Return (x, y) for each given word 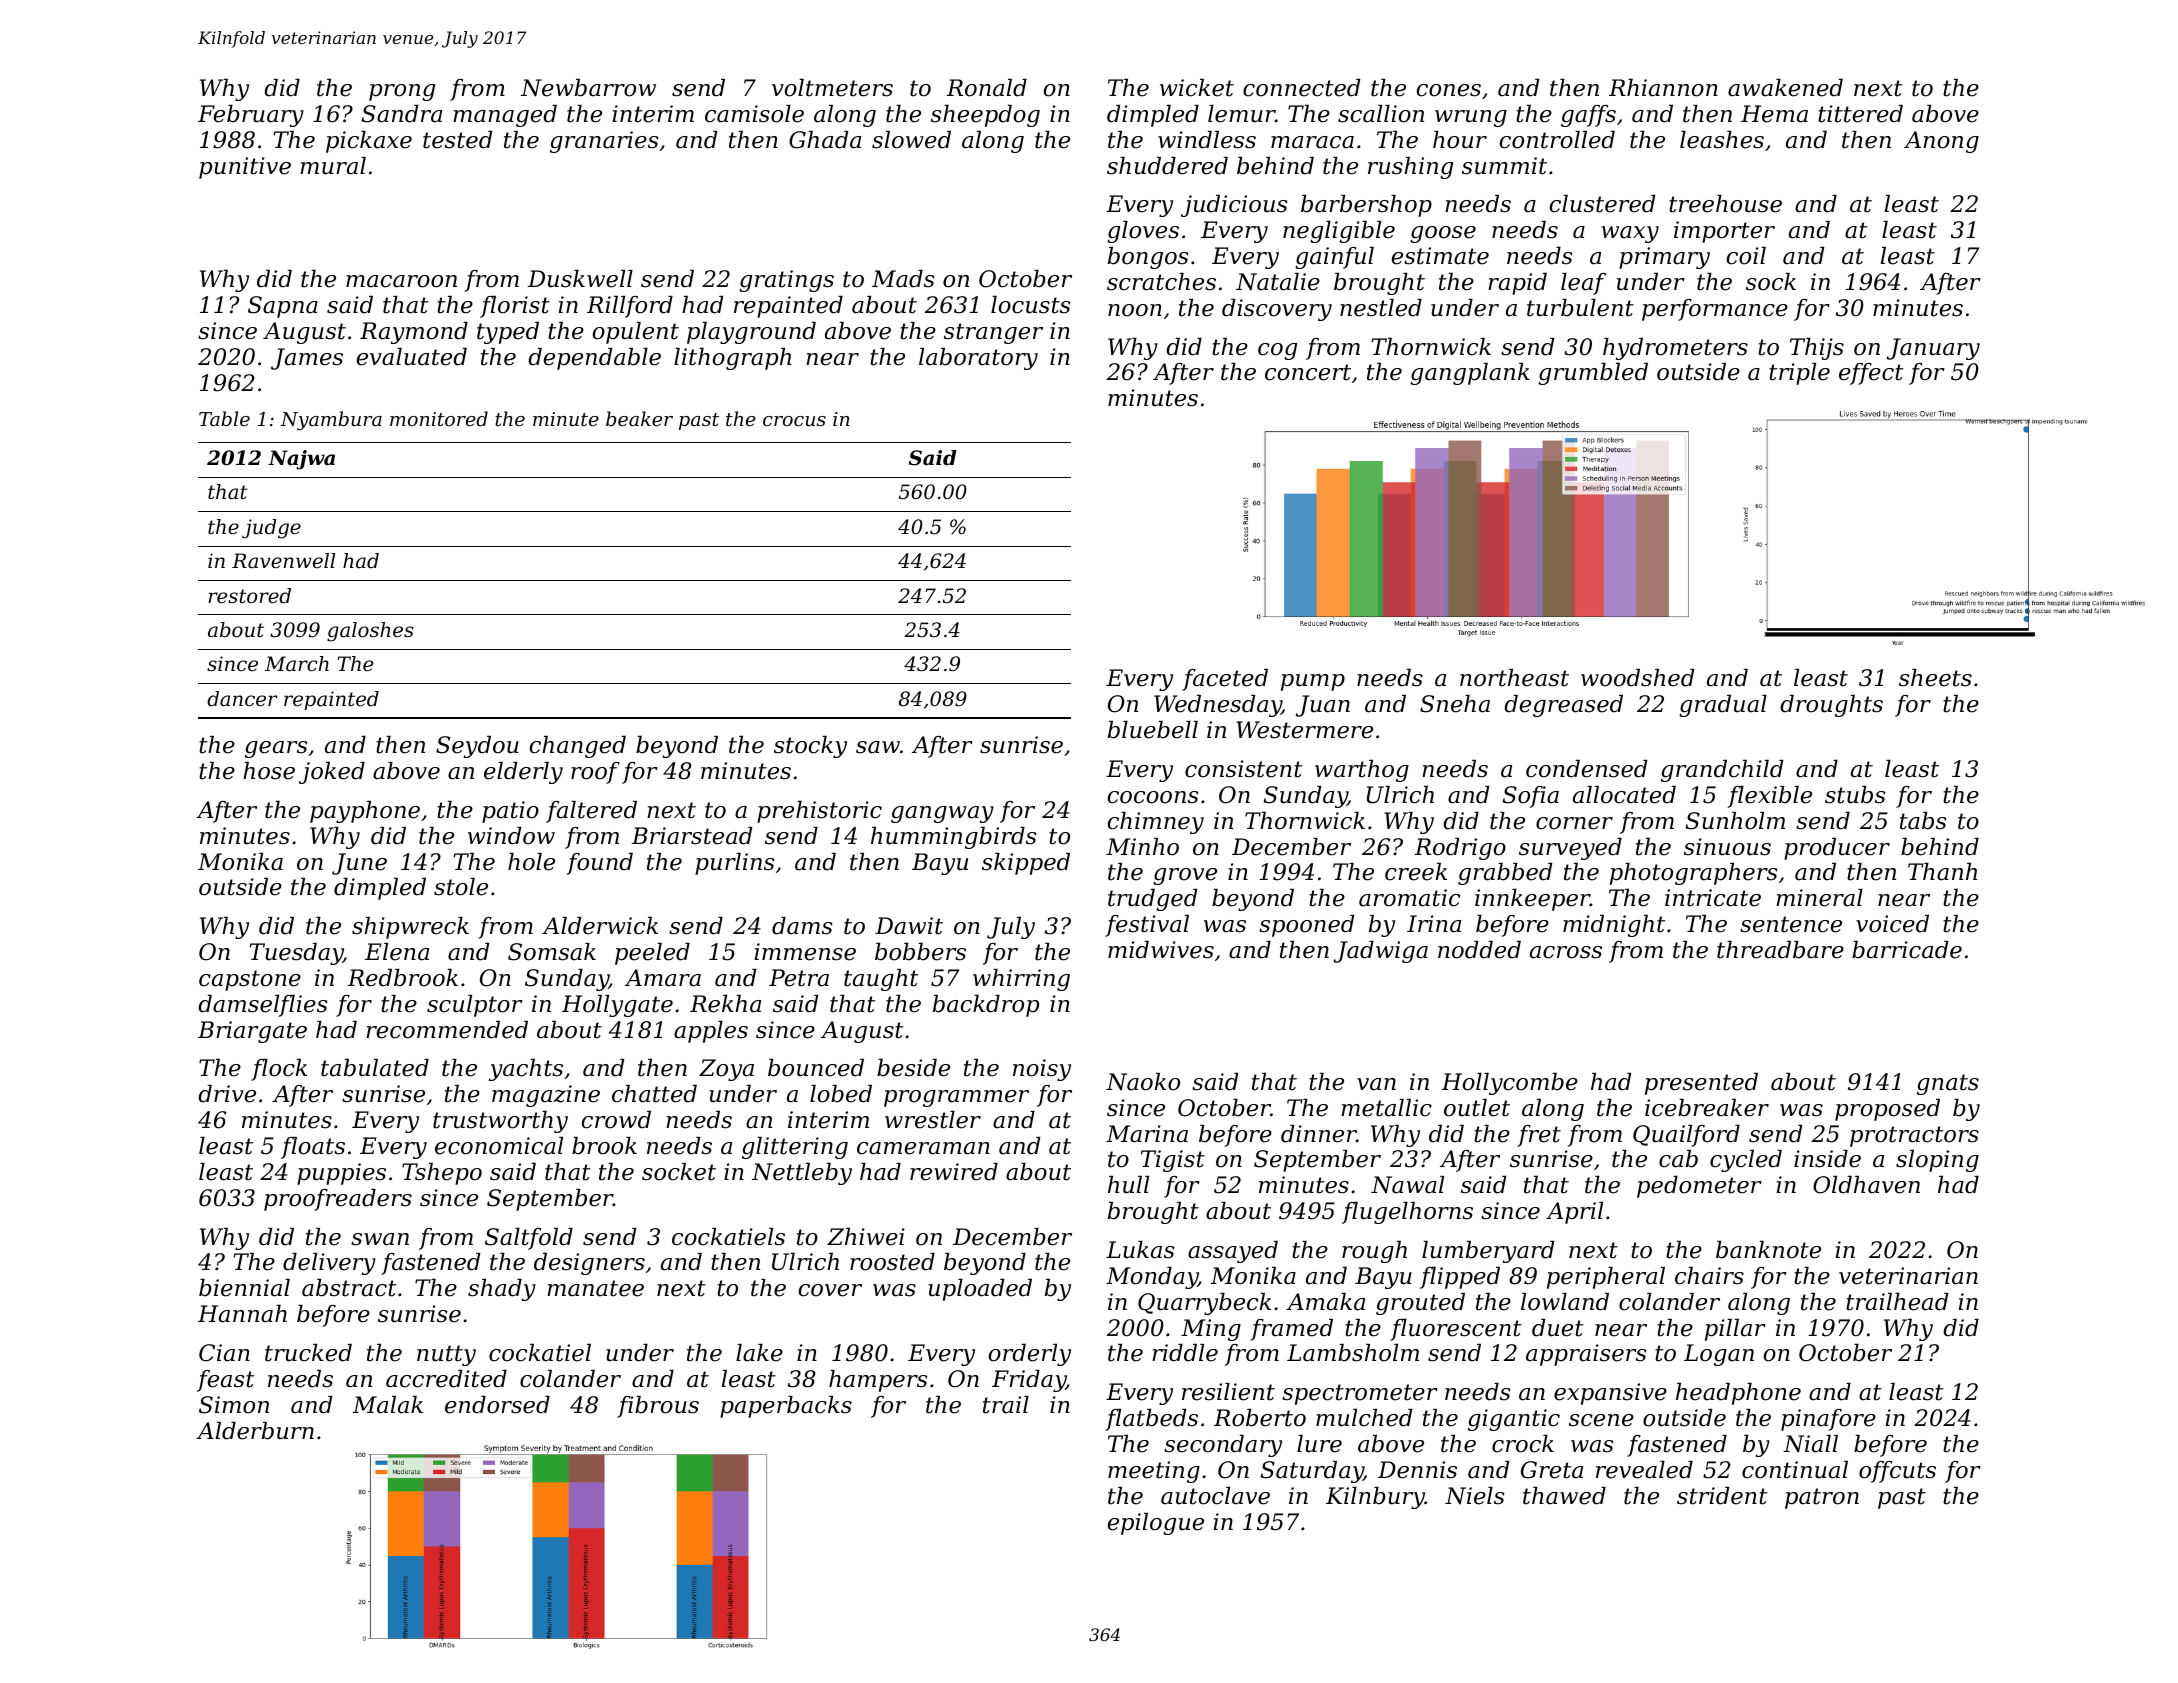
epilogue (1155, 1524)
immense (805, 952)
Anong (1941, 142)
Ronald (986, 88)
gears (276, 749)
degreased (1563, 706)
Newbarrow (588, 88)
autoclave (1215, 1496)
